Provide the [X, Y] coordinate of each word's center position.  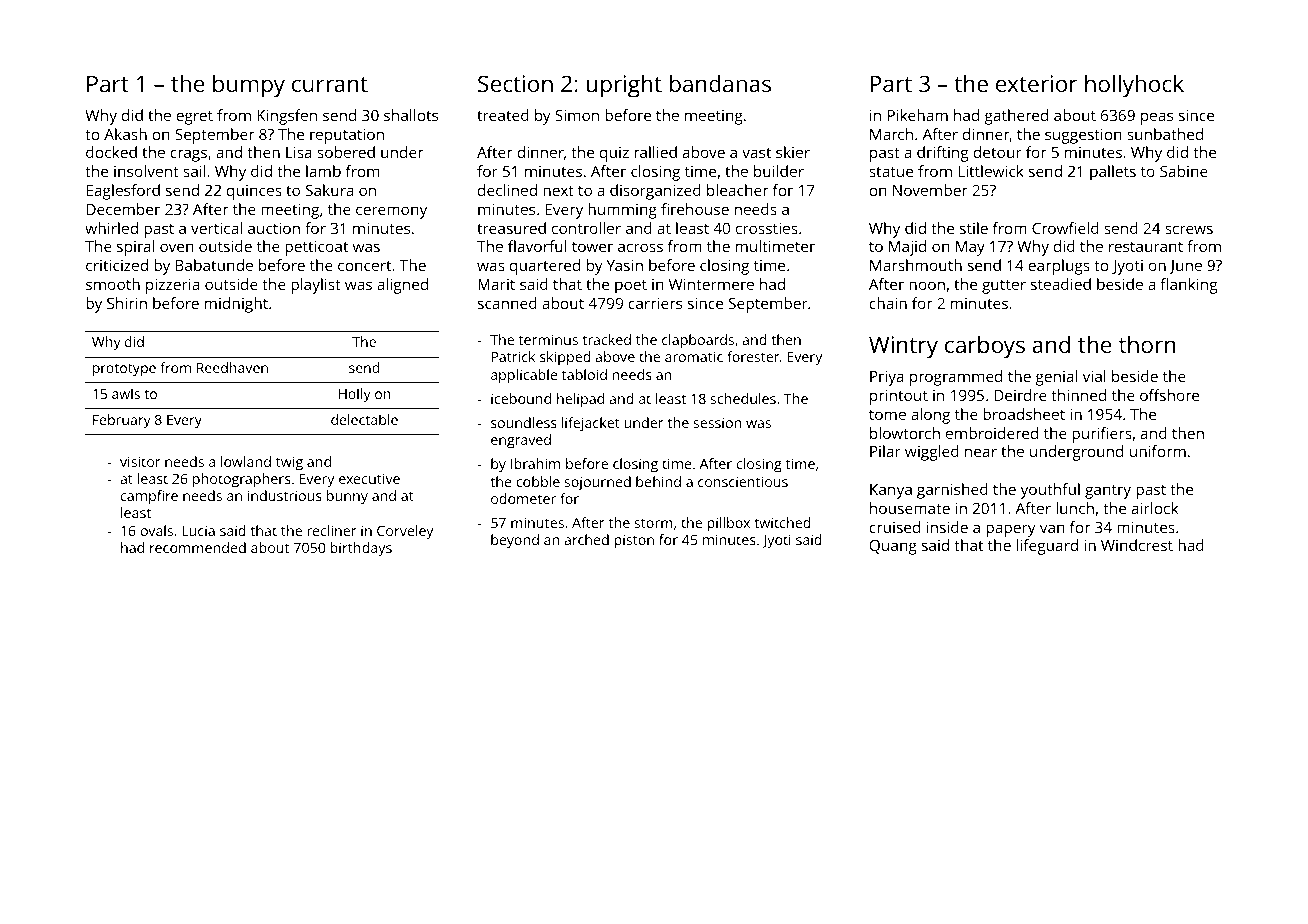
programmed [956, 378]
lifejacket [591, 424]
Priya [887, 378]
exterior [1036, 83]
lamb [323, 171]
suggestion [1083, 136]
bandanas [720, 83]
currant [330, 84]
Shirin [127, 303]
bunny [347, 497]
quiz [614, 154]
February [122, 421]
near [981, 452]
